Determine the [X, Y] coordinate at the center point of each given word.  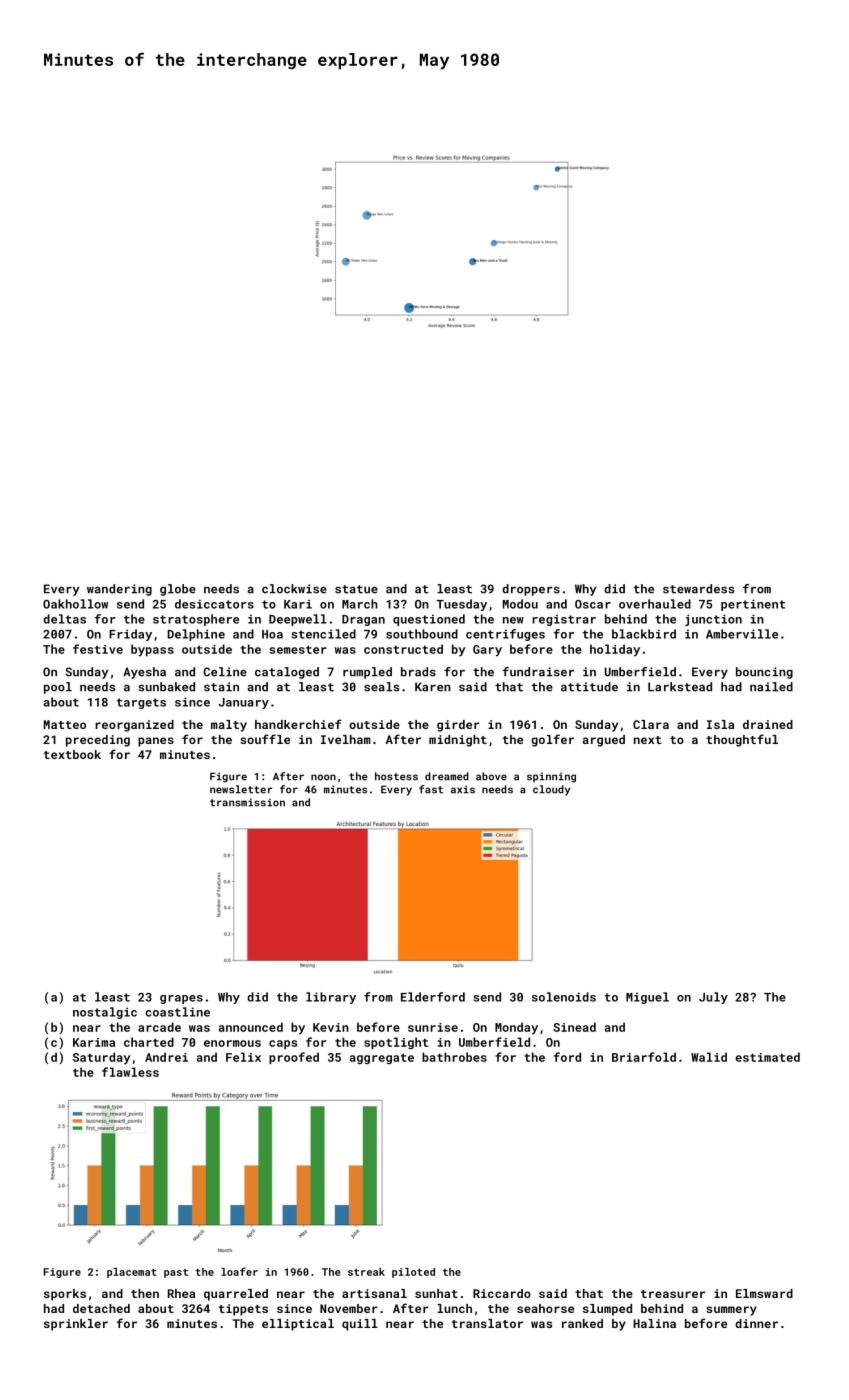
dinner [756, 1323]
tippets [243, 1310]
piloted [413, 1273]
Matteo [65, 724]
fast [431, 789]
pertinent [753, 605]
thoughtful [742, 740]
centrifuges [505, 635]
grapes [181, 999]
